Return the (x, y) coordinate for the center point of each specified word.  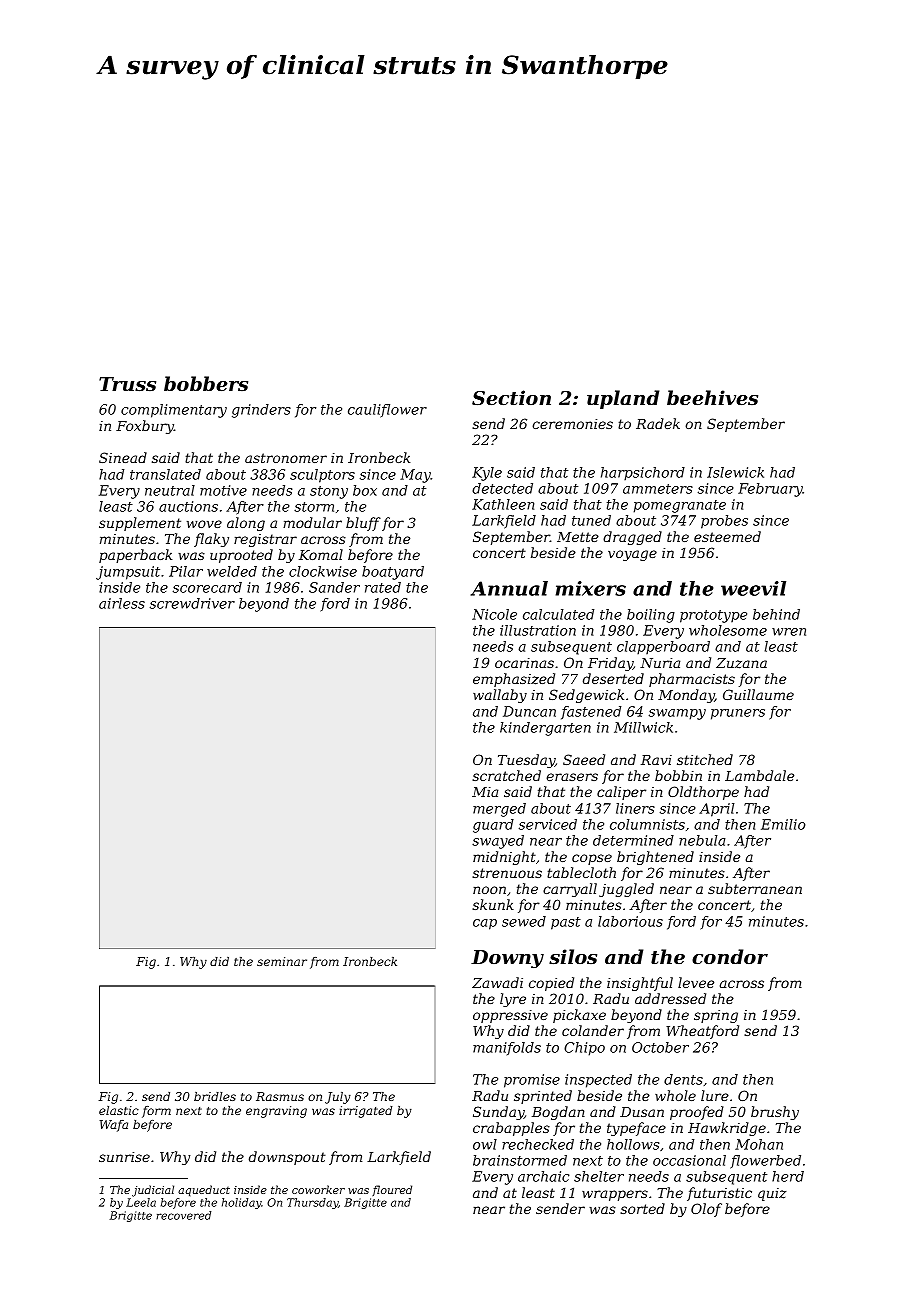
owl (485, 1144)
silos (573, 957)
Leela (141, 1202)
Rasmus (280, 1096)
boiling (651, 616)
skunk (493, 904)
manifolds (507, 1048)
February (770, 490)
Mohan (759, 1144)
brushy (775, 1113)
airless (122, 603)
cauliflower (387, 411)
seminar (282, 961)
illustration (538, 630)
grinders (261, 411)
